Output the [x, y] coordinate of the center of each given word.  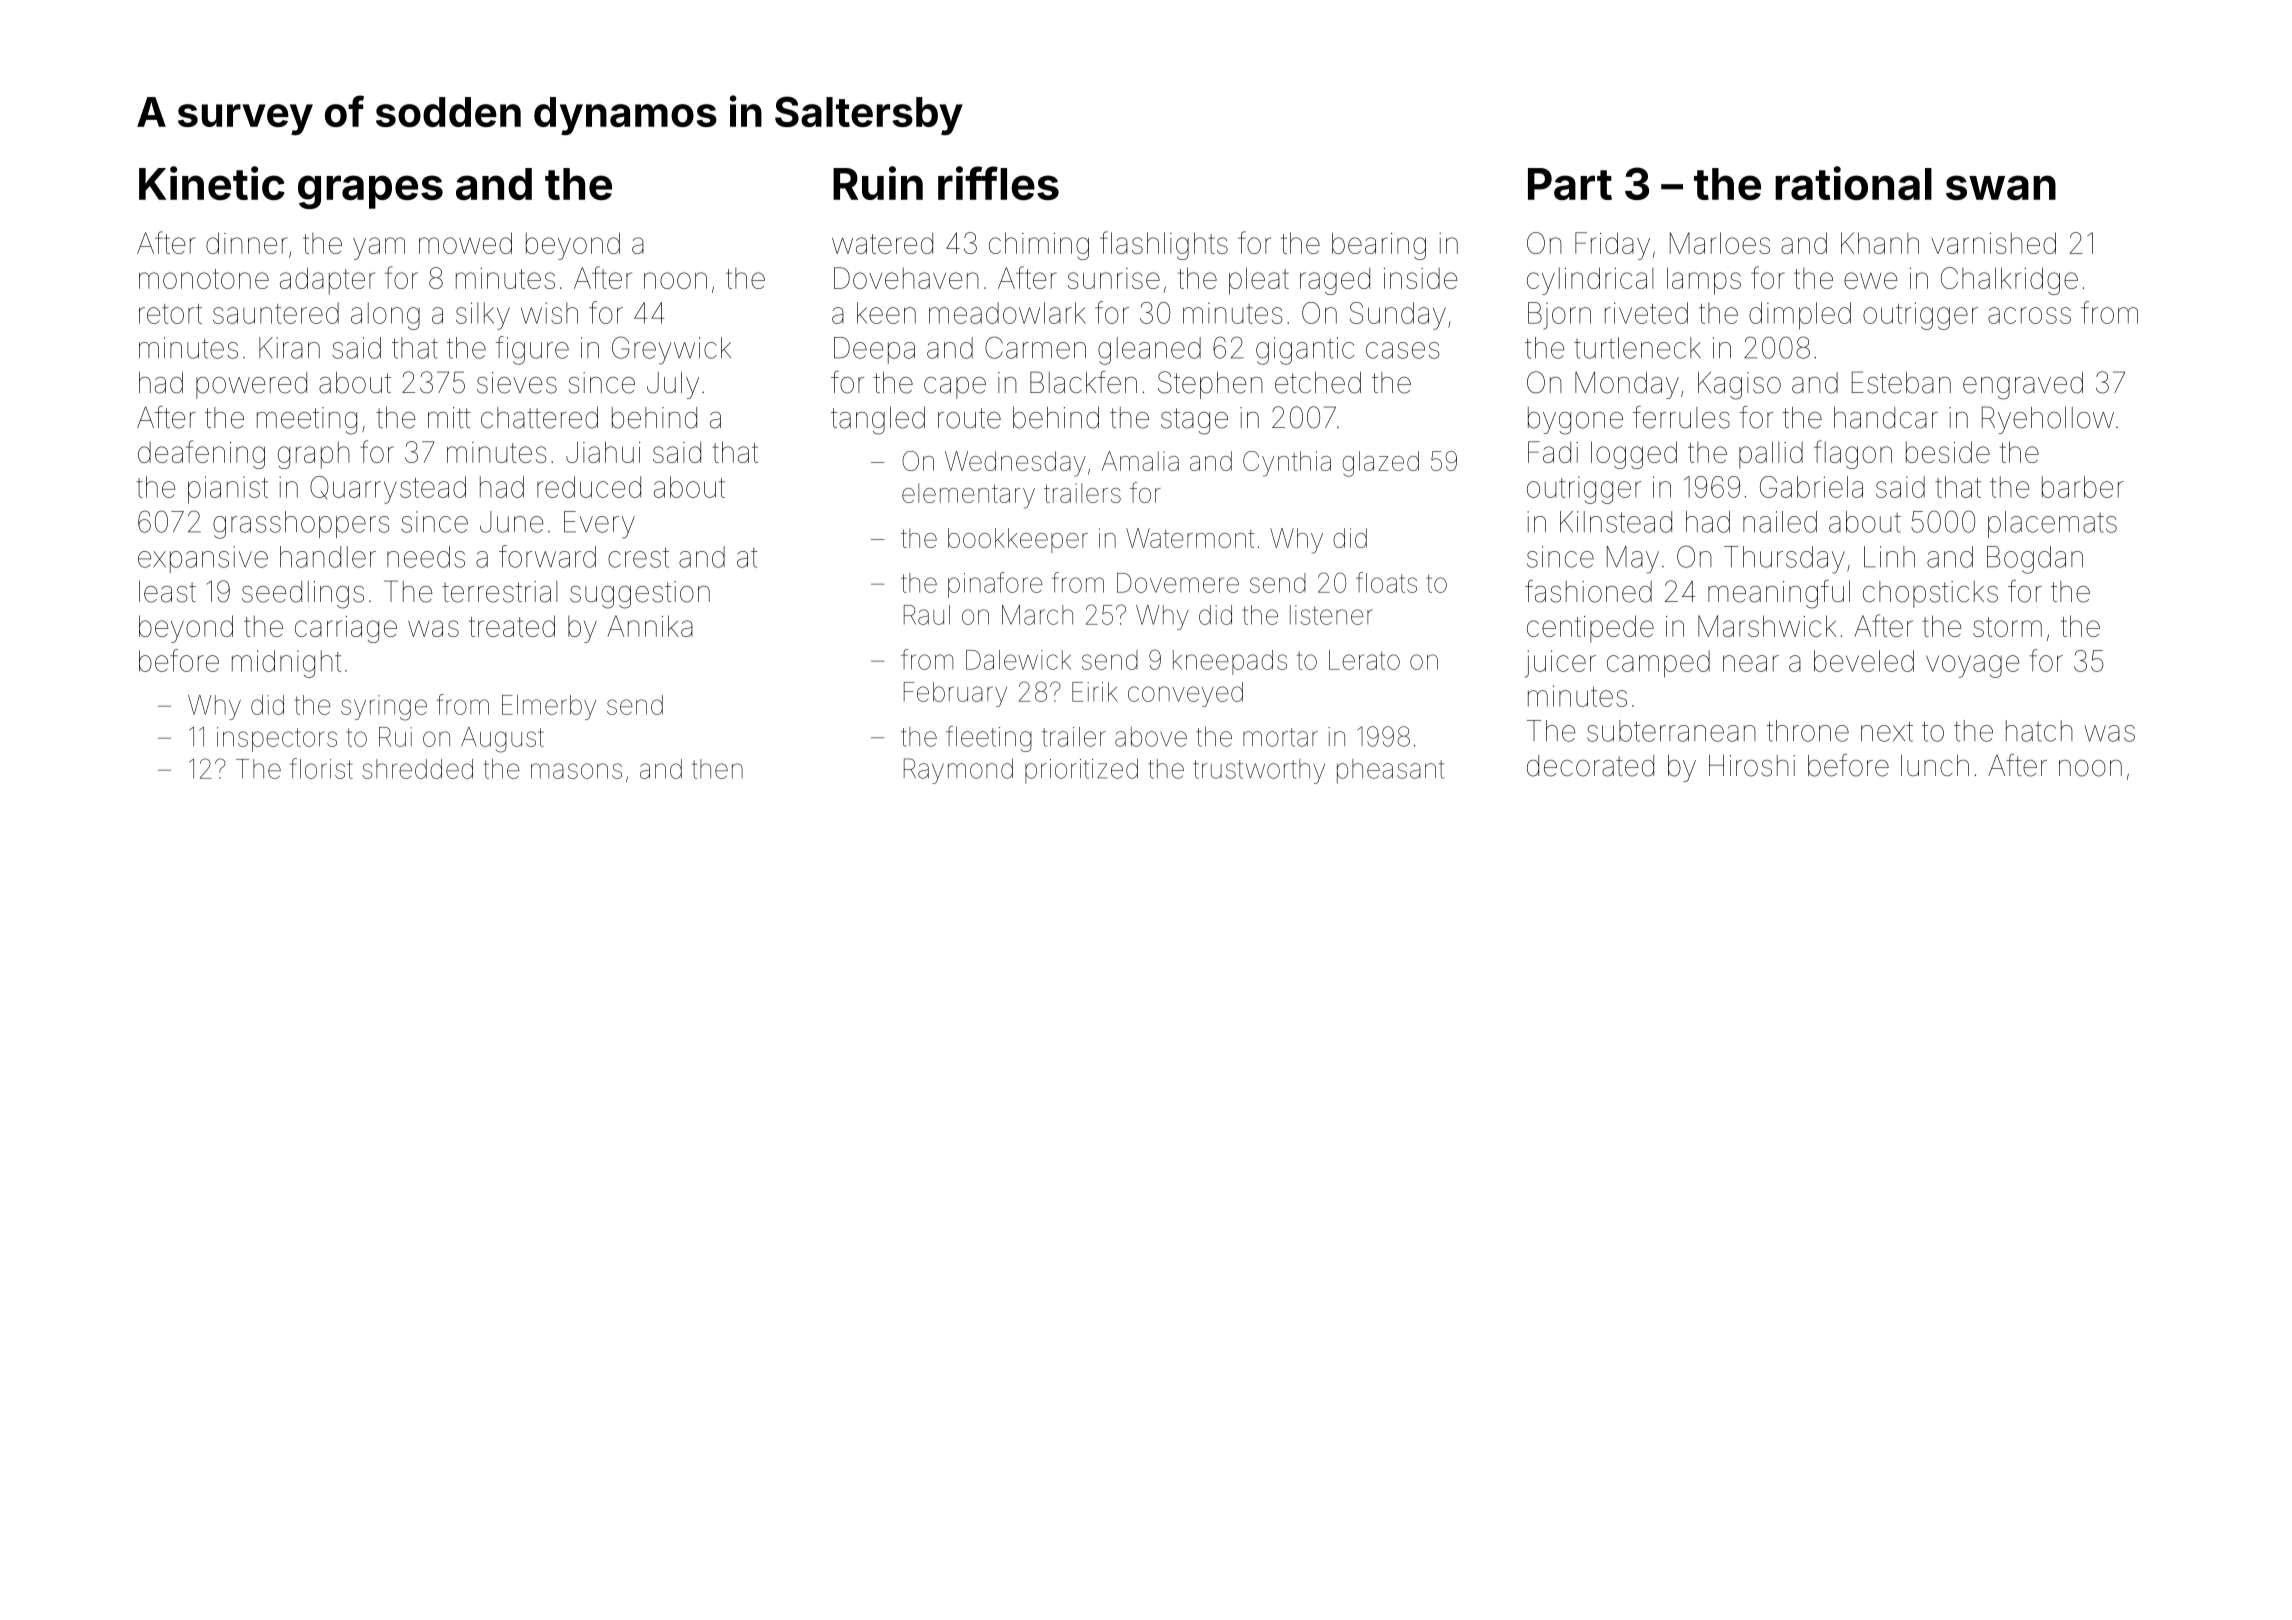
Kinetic [212, 183]
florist [321, 768]
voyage [1972, 666]
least [167, 592]
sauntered [276, 313]
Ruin [878, 183]
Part [1570, 184]
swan [2001, 187]
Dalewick [1018, 660]
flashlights [1164, 245]
